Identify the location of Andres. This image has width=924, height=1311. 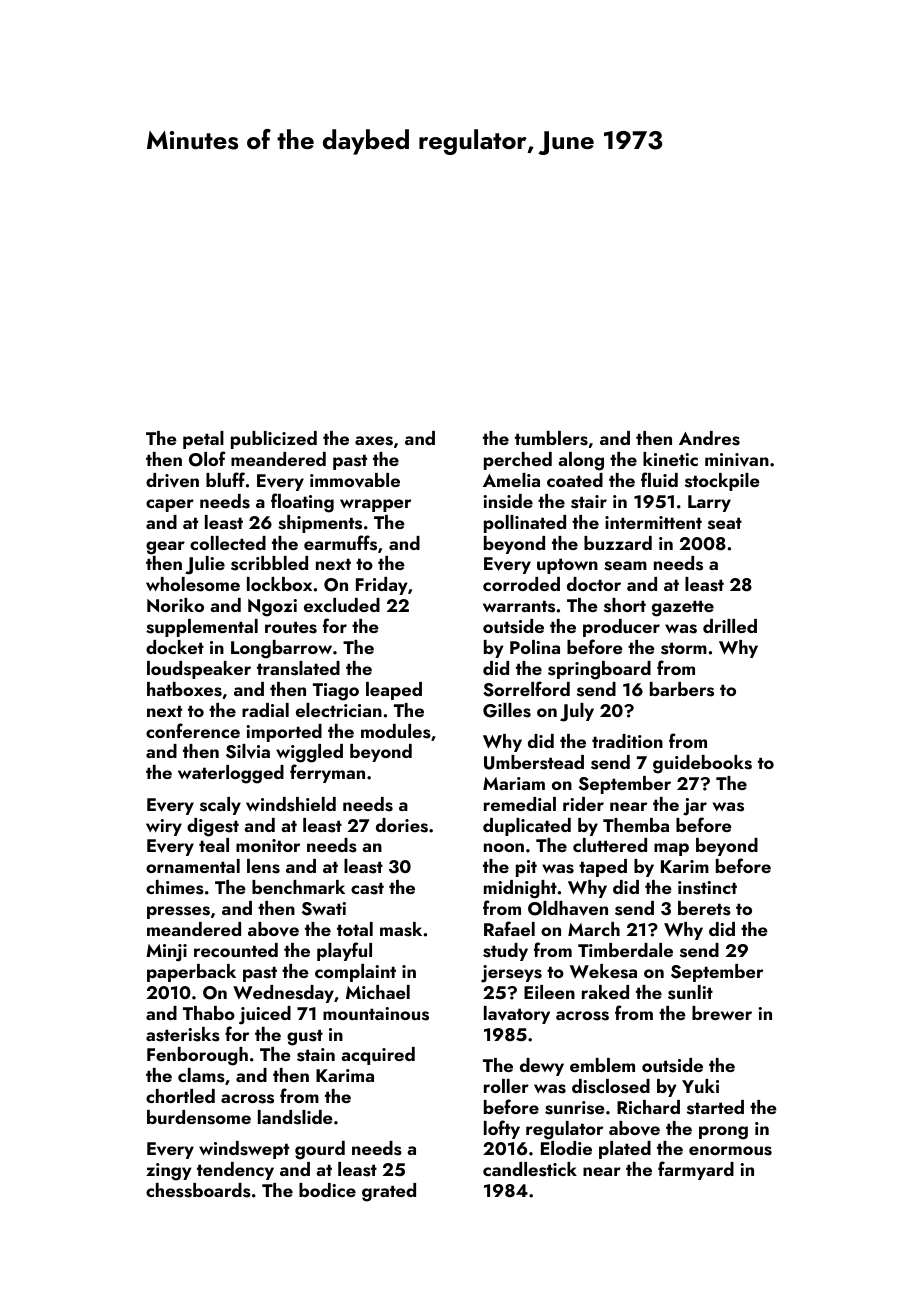
(709, 438).
